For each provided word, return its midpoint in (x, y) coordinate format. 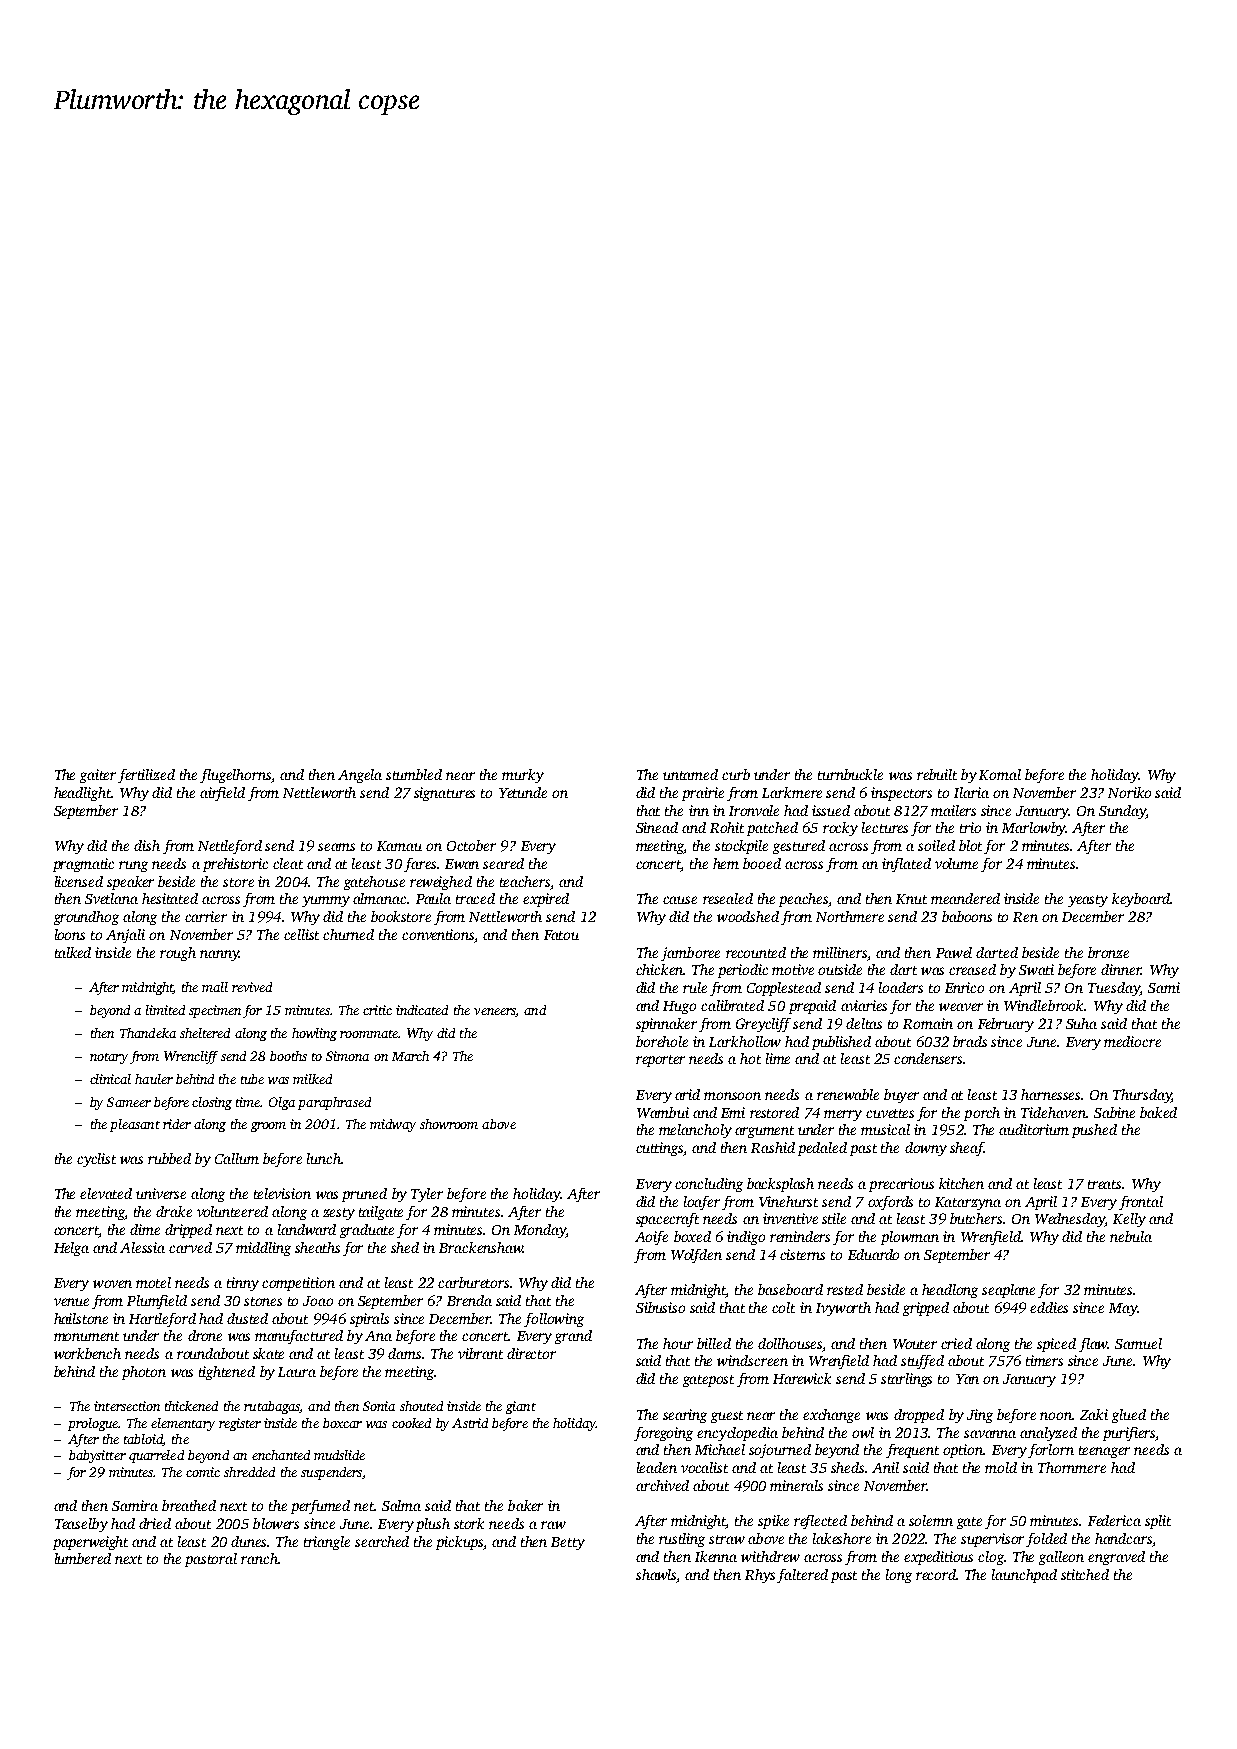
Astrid (470, 1423)
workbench (87, 1353)
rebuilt (937, 774)
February (1006, 1025)
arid (687, 1094)
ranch (259, 1558)
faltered (802, 1576)
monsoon (732, 1096)
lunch (324, 1158)
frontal (1141, 1203)
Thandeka (148, 1033)
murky (523, 776)
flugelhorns (235, 776)
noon (1056, 1416)
